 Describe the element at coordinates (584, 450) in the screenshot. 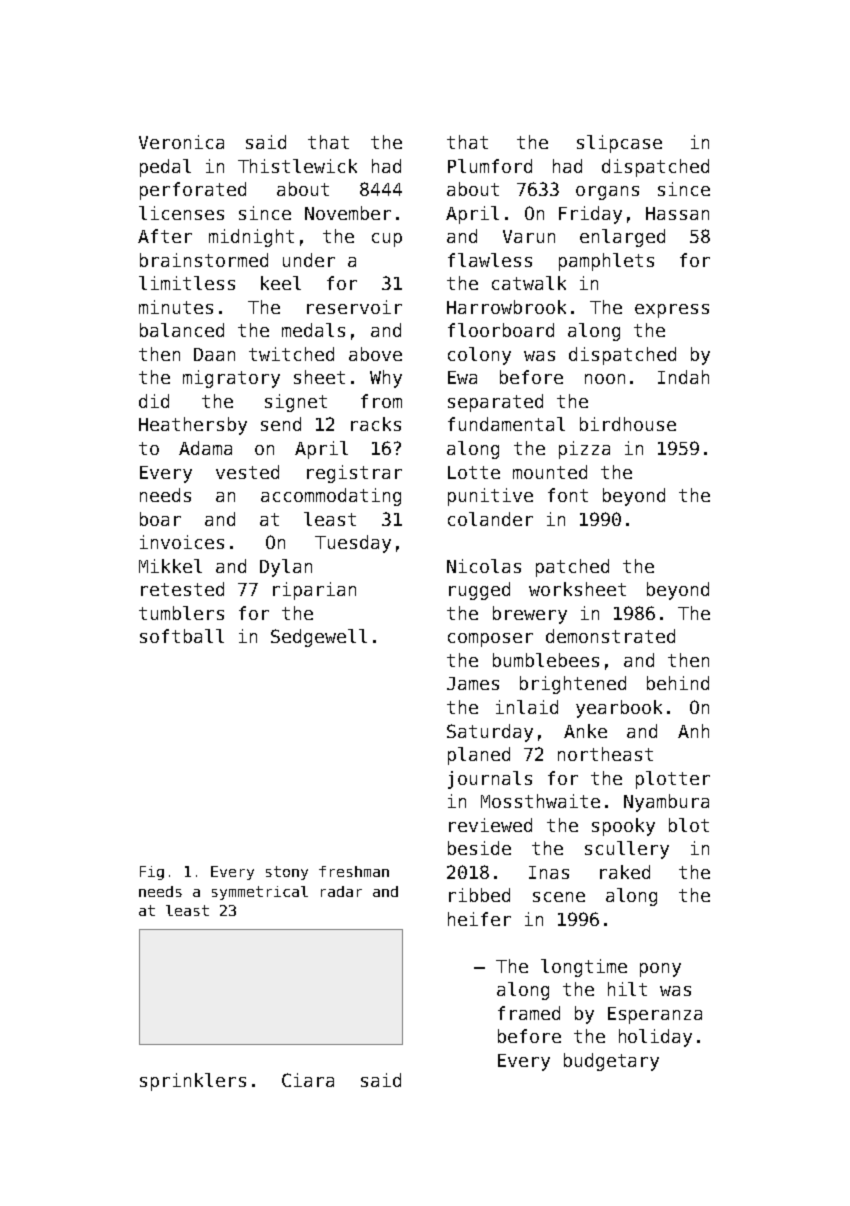

I see `pizza` at that location.
